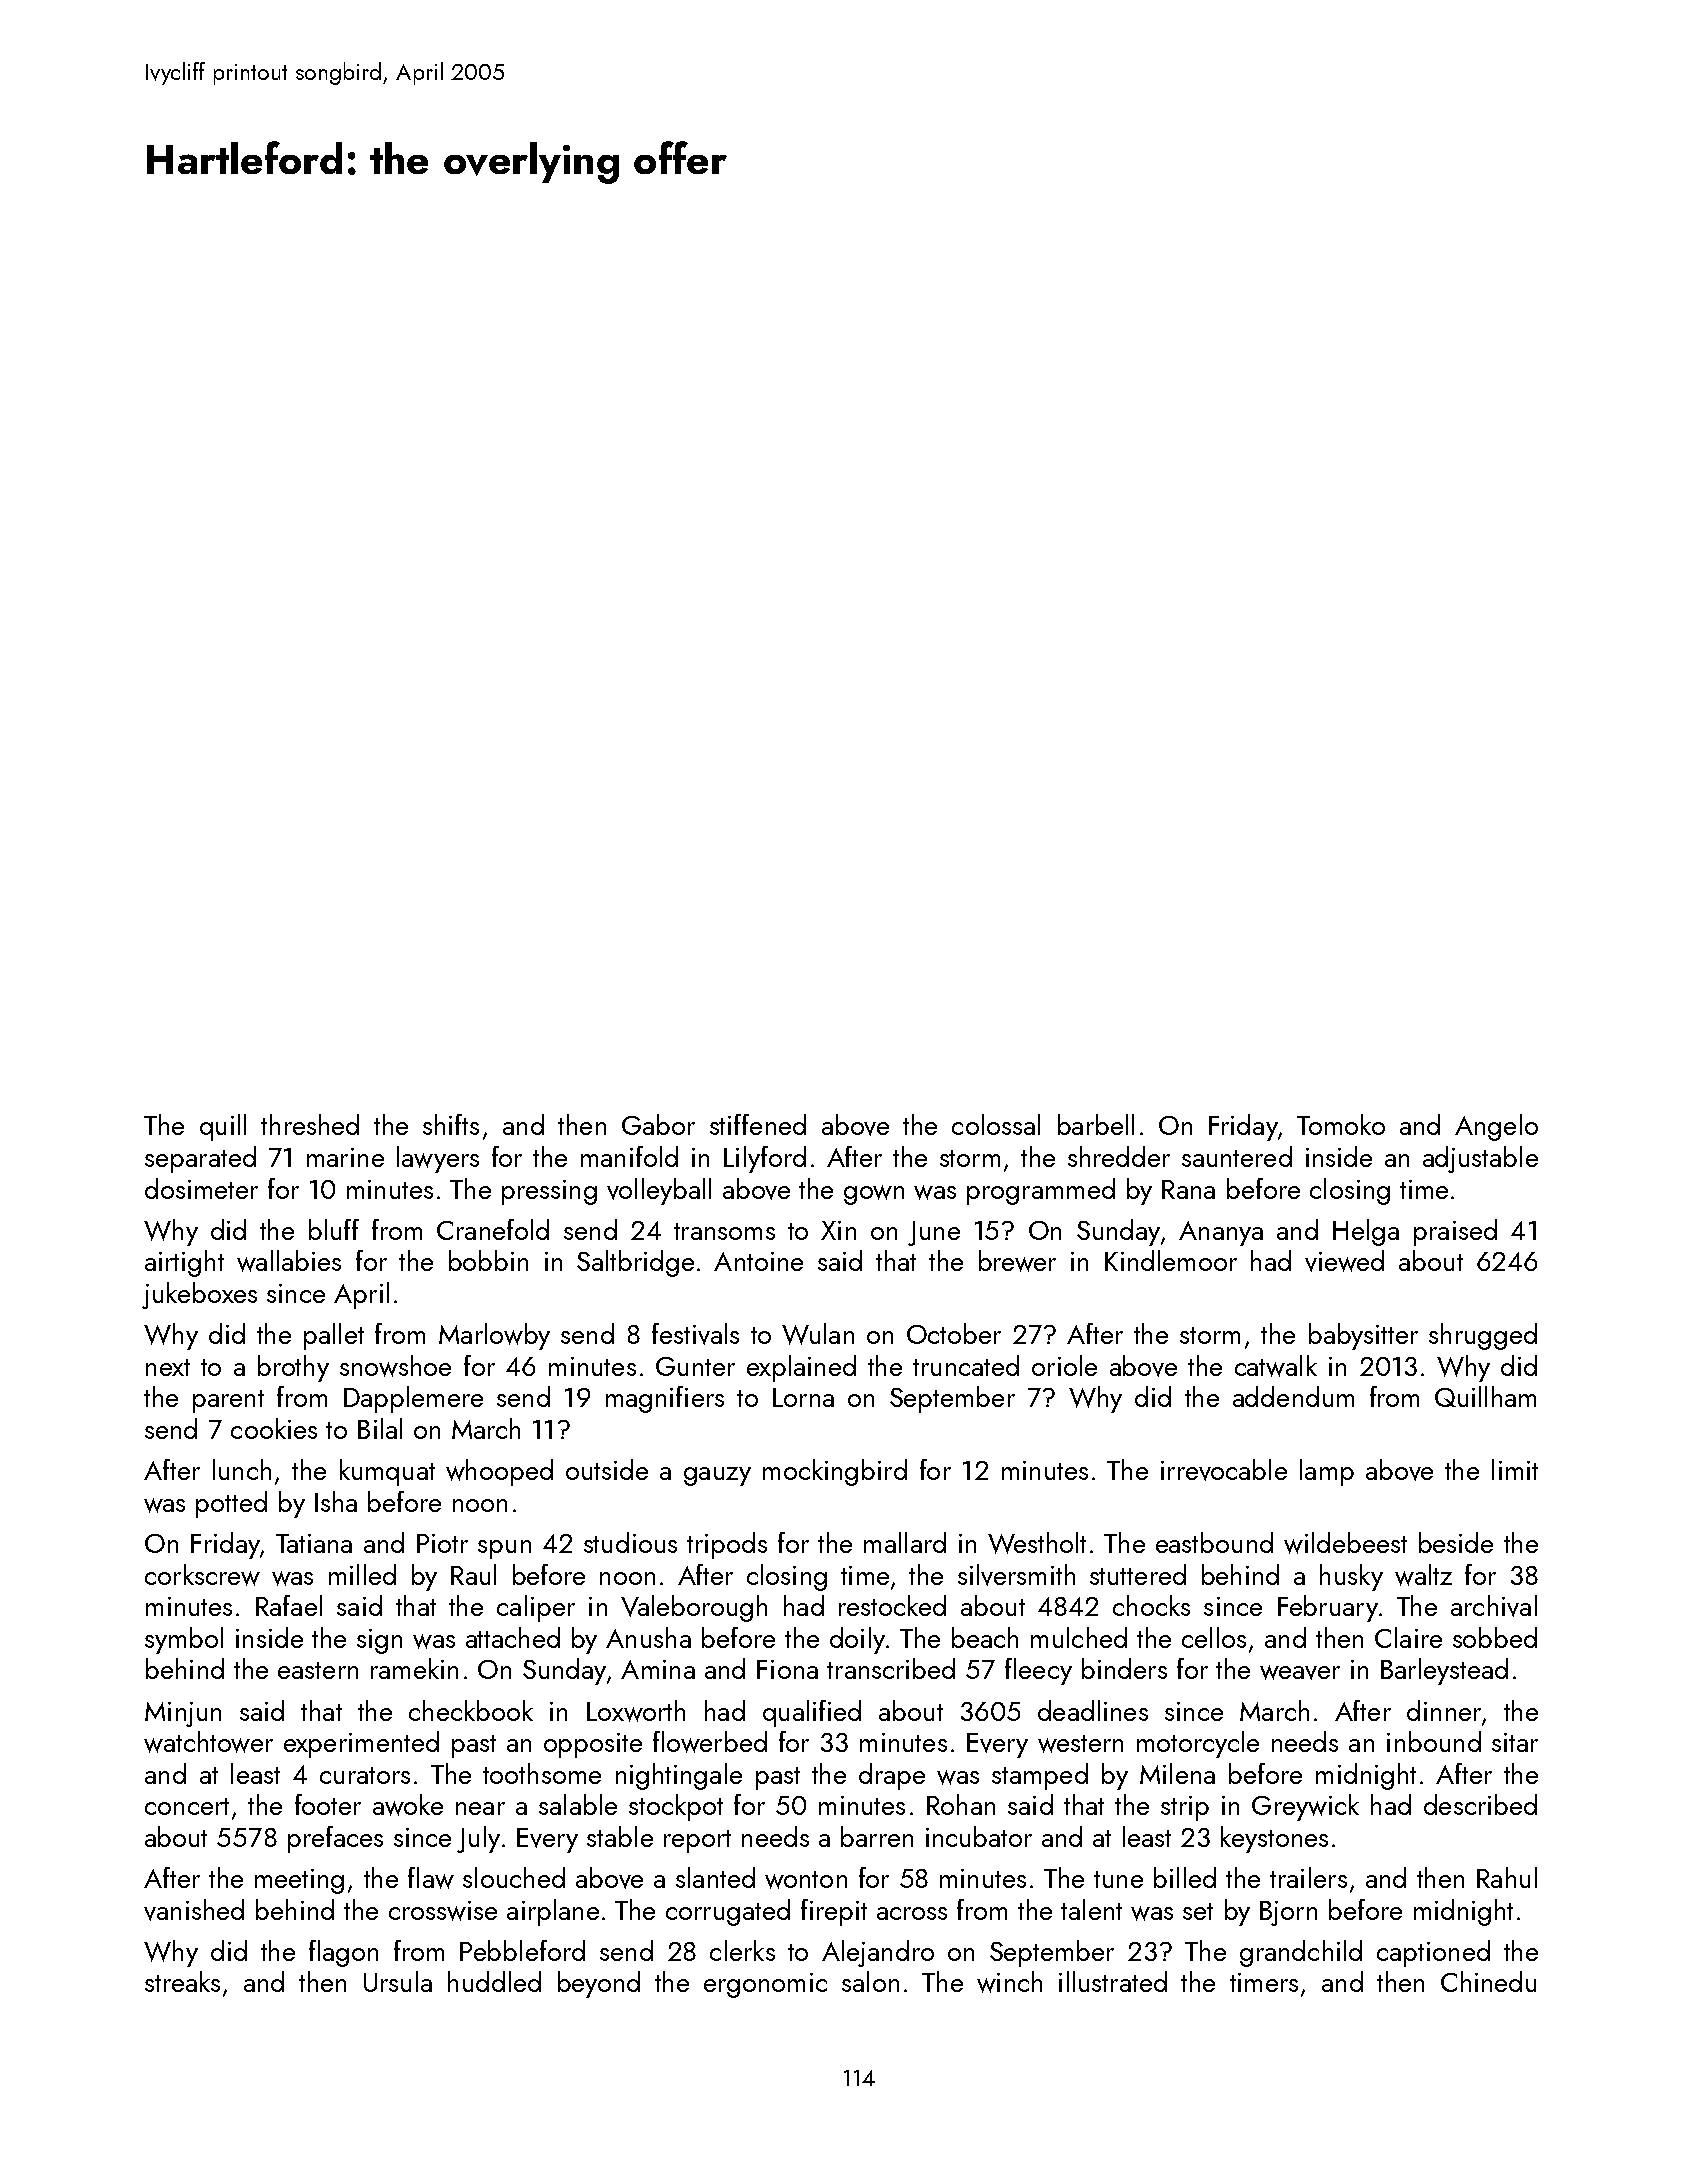  I want to click on wildebeest, so click(1345, 1543).
